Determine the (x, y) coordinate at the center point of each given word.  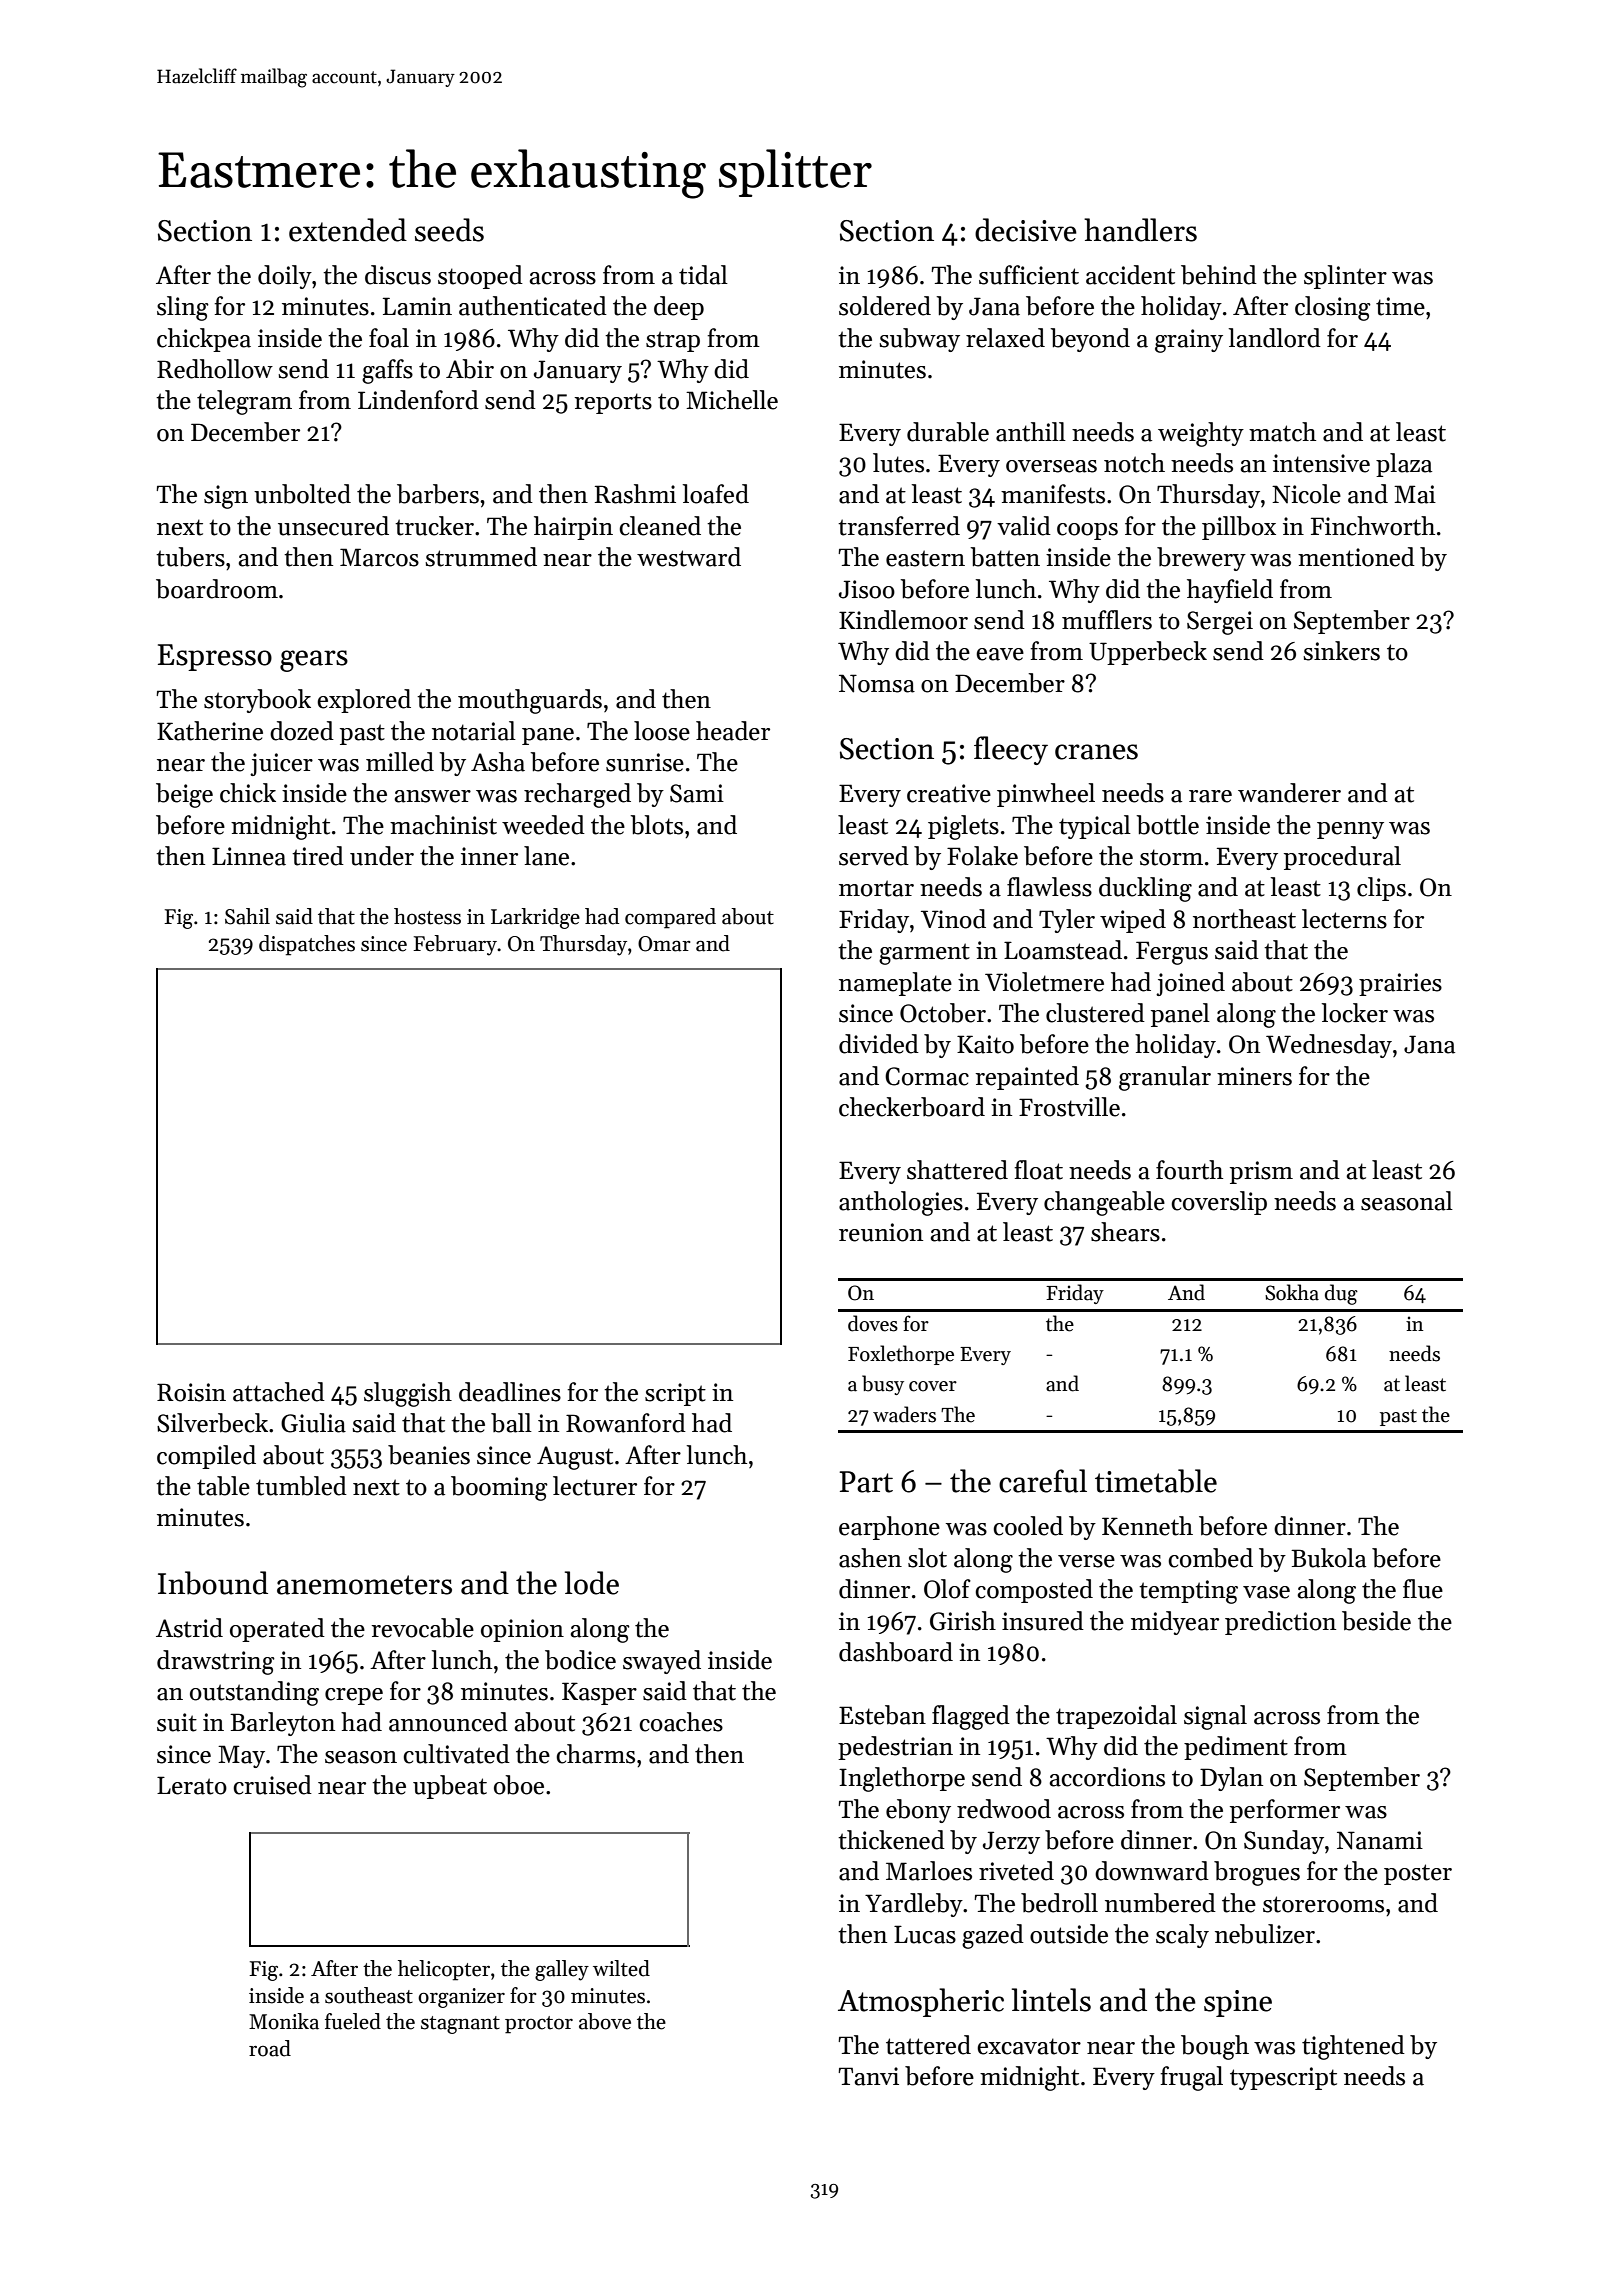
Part (866, 1482)
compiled (206, 1457)
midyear (1175, 1623)
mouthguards (530, 701)
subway (919, 340)
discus (398, 275)
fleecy (1011, 750)
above (605, 2021)
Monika (284, 2021)
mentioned (1356, 557)
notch (1134, 463)
